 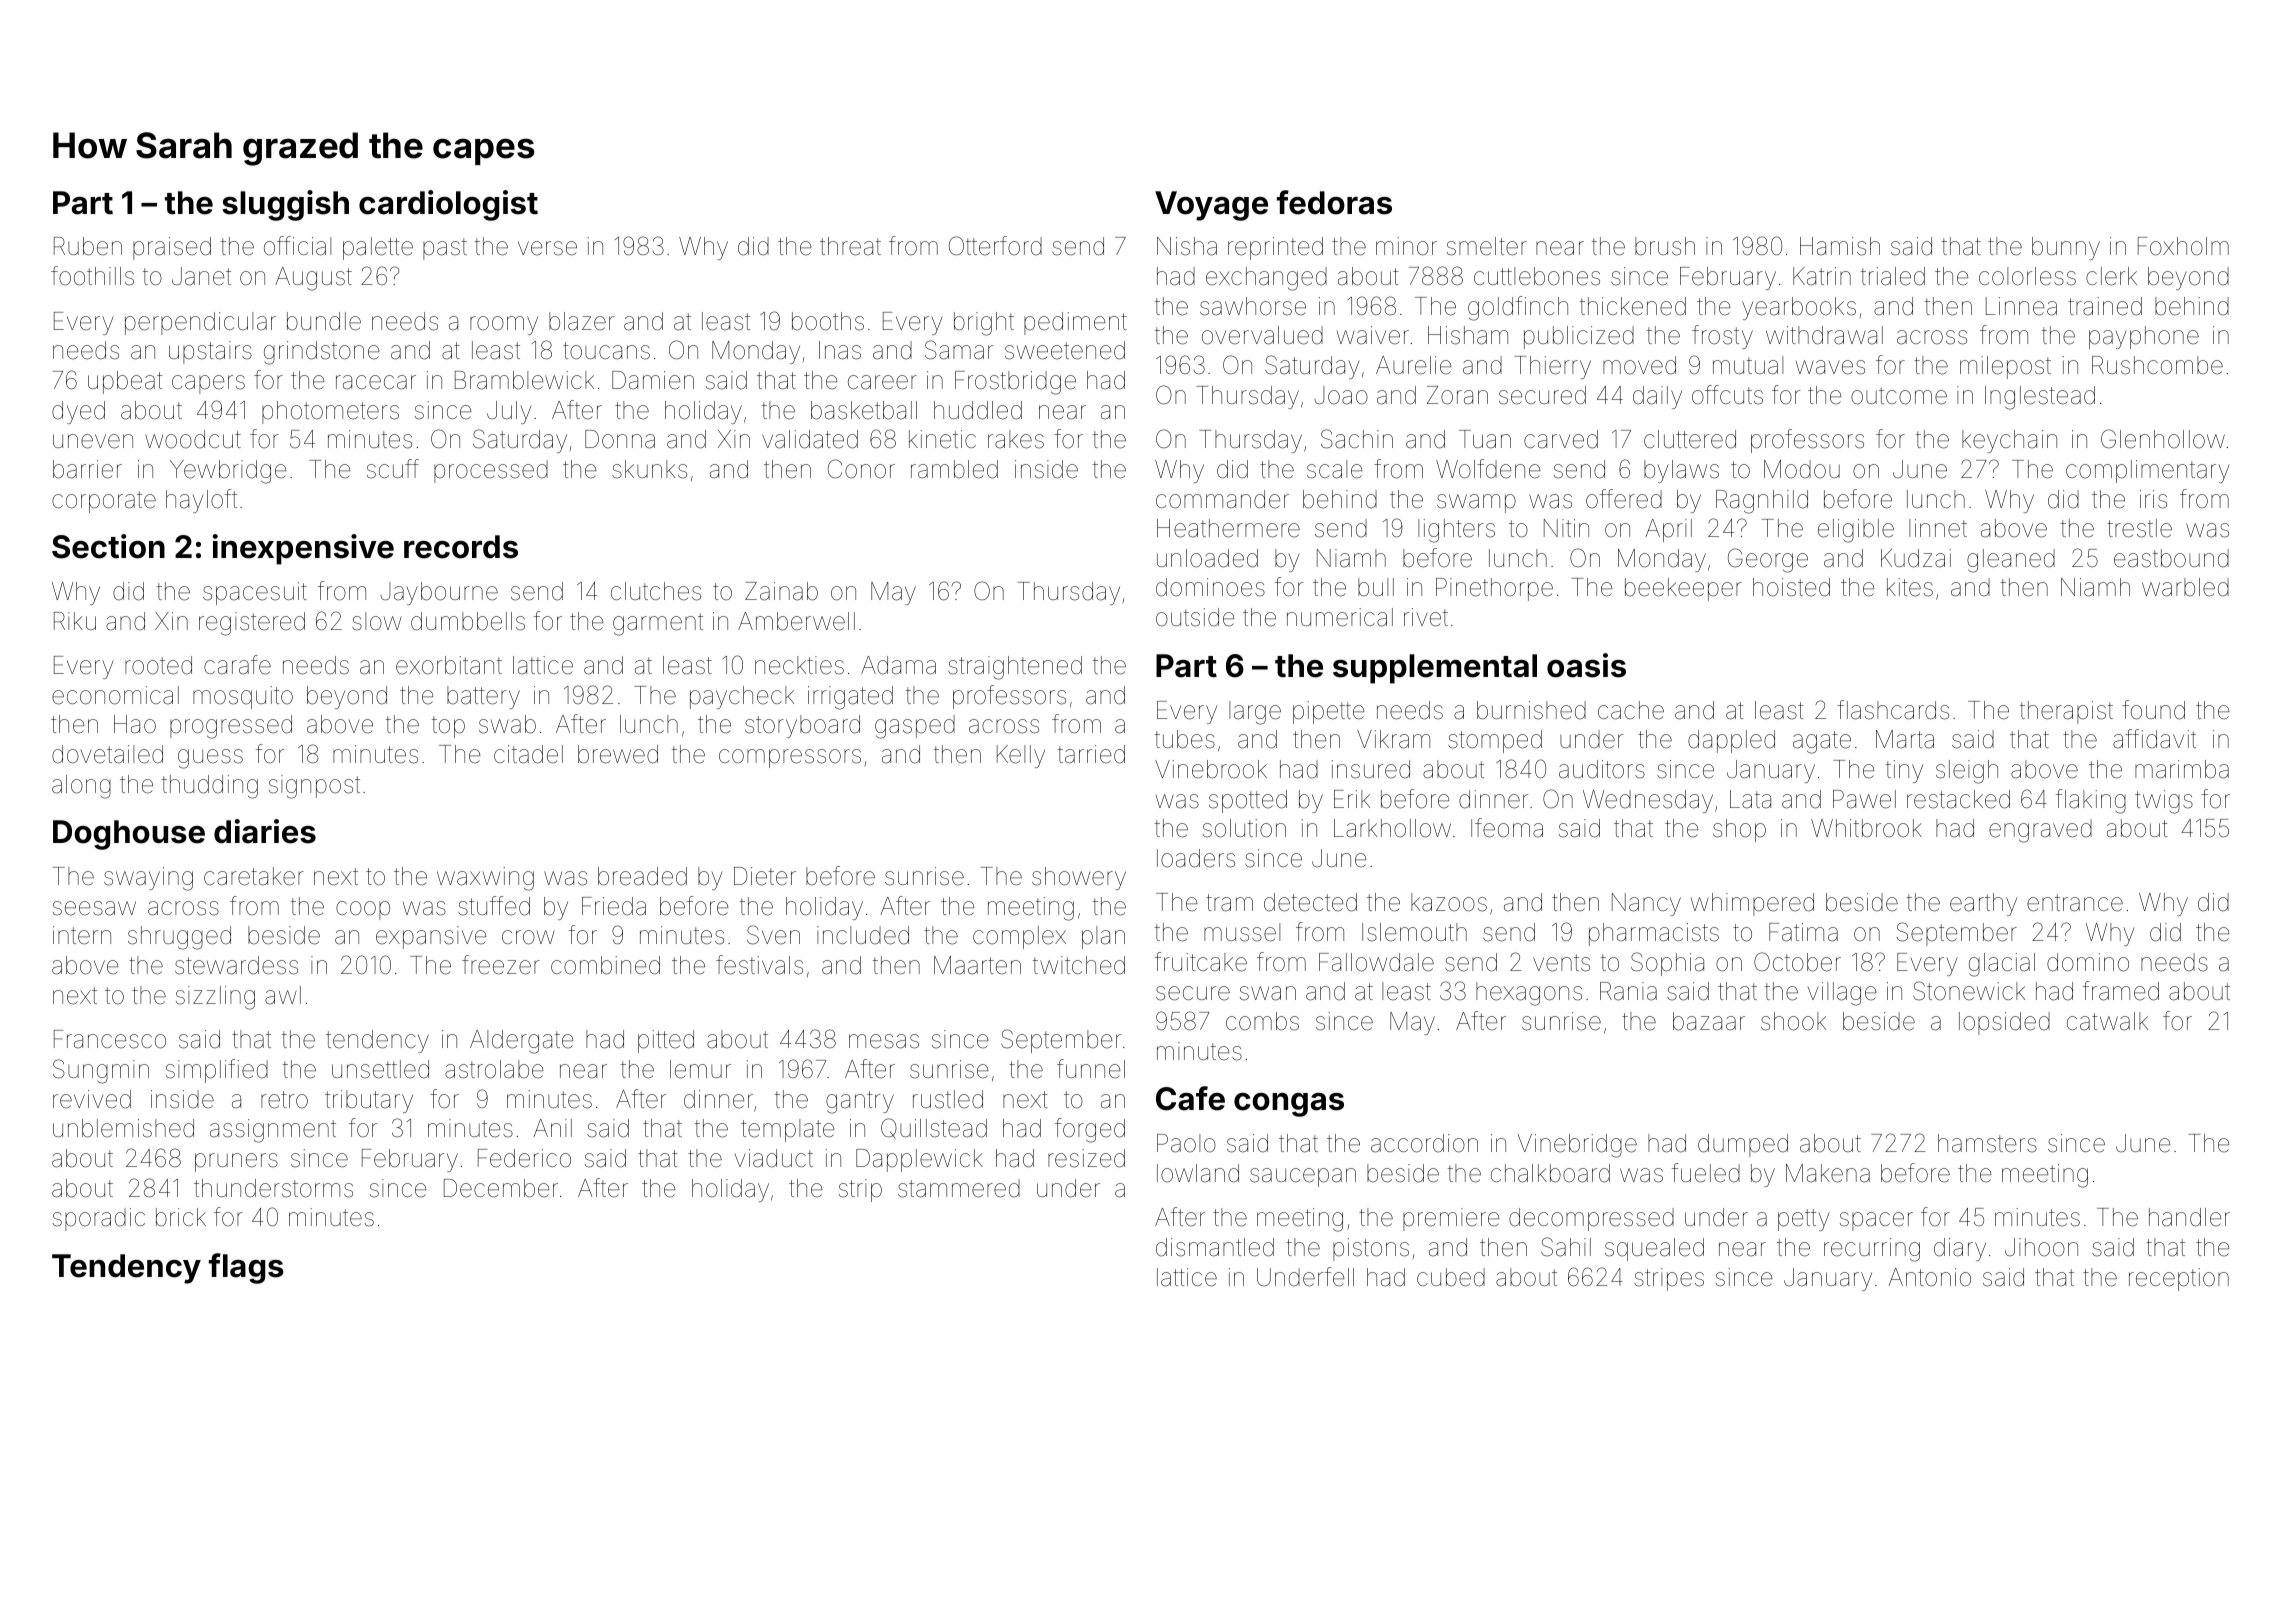 I want to click on dumbbells, so click(x=468, y=621).
